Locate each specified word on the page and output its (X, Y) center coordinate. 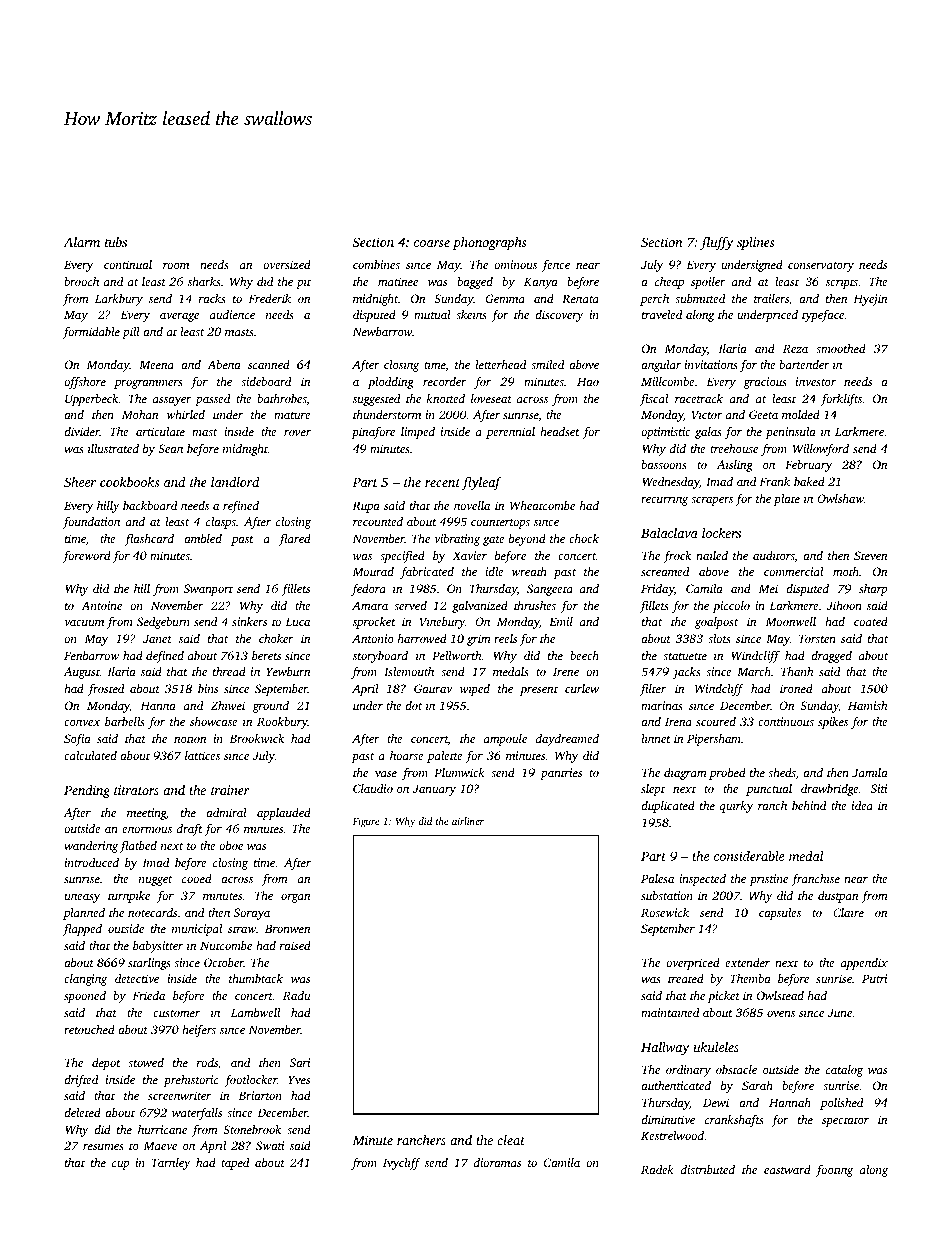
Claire (848, 912)
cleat (511, 1140)
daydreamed (567, 740)
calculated (90, 755)
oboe (231, 845)
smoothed (841, 348)
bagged (475, 283)
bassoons (664, 464)
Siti (879, 788)
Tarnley (171, 1164)
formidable (91, 333)
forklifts (841, 400)
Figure (366, 823)
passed (212, 400)
